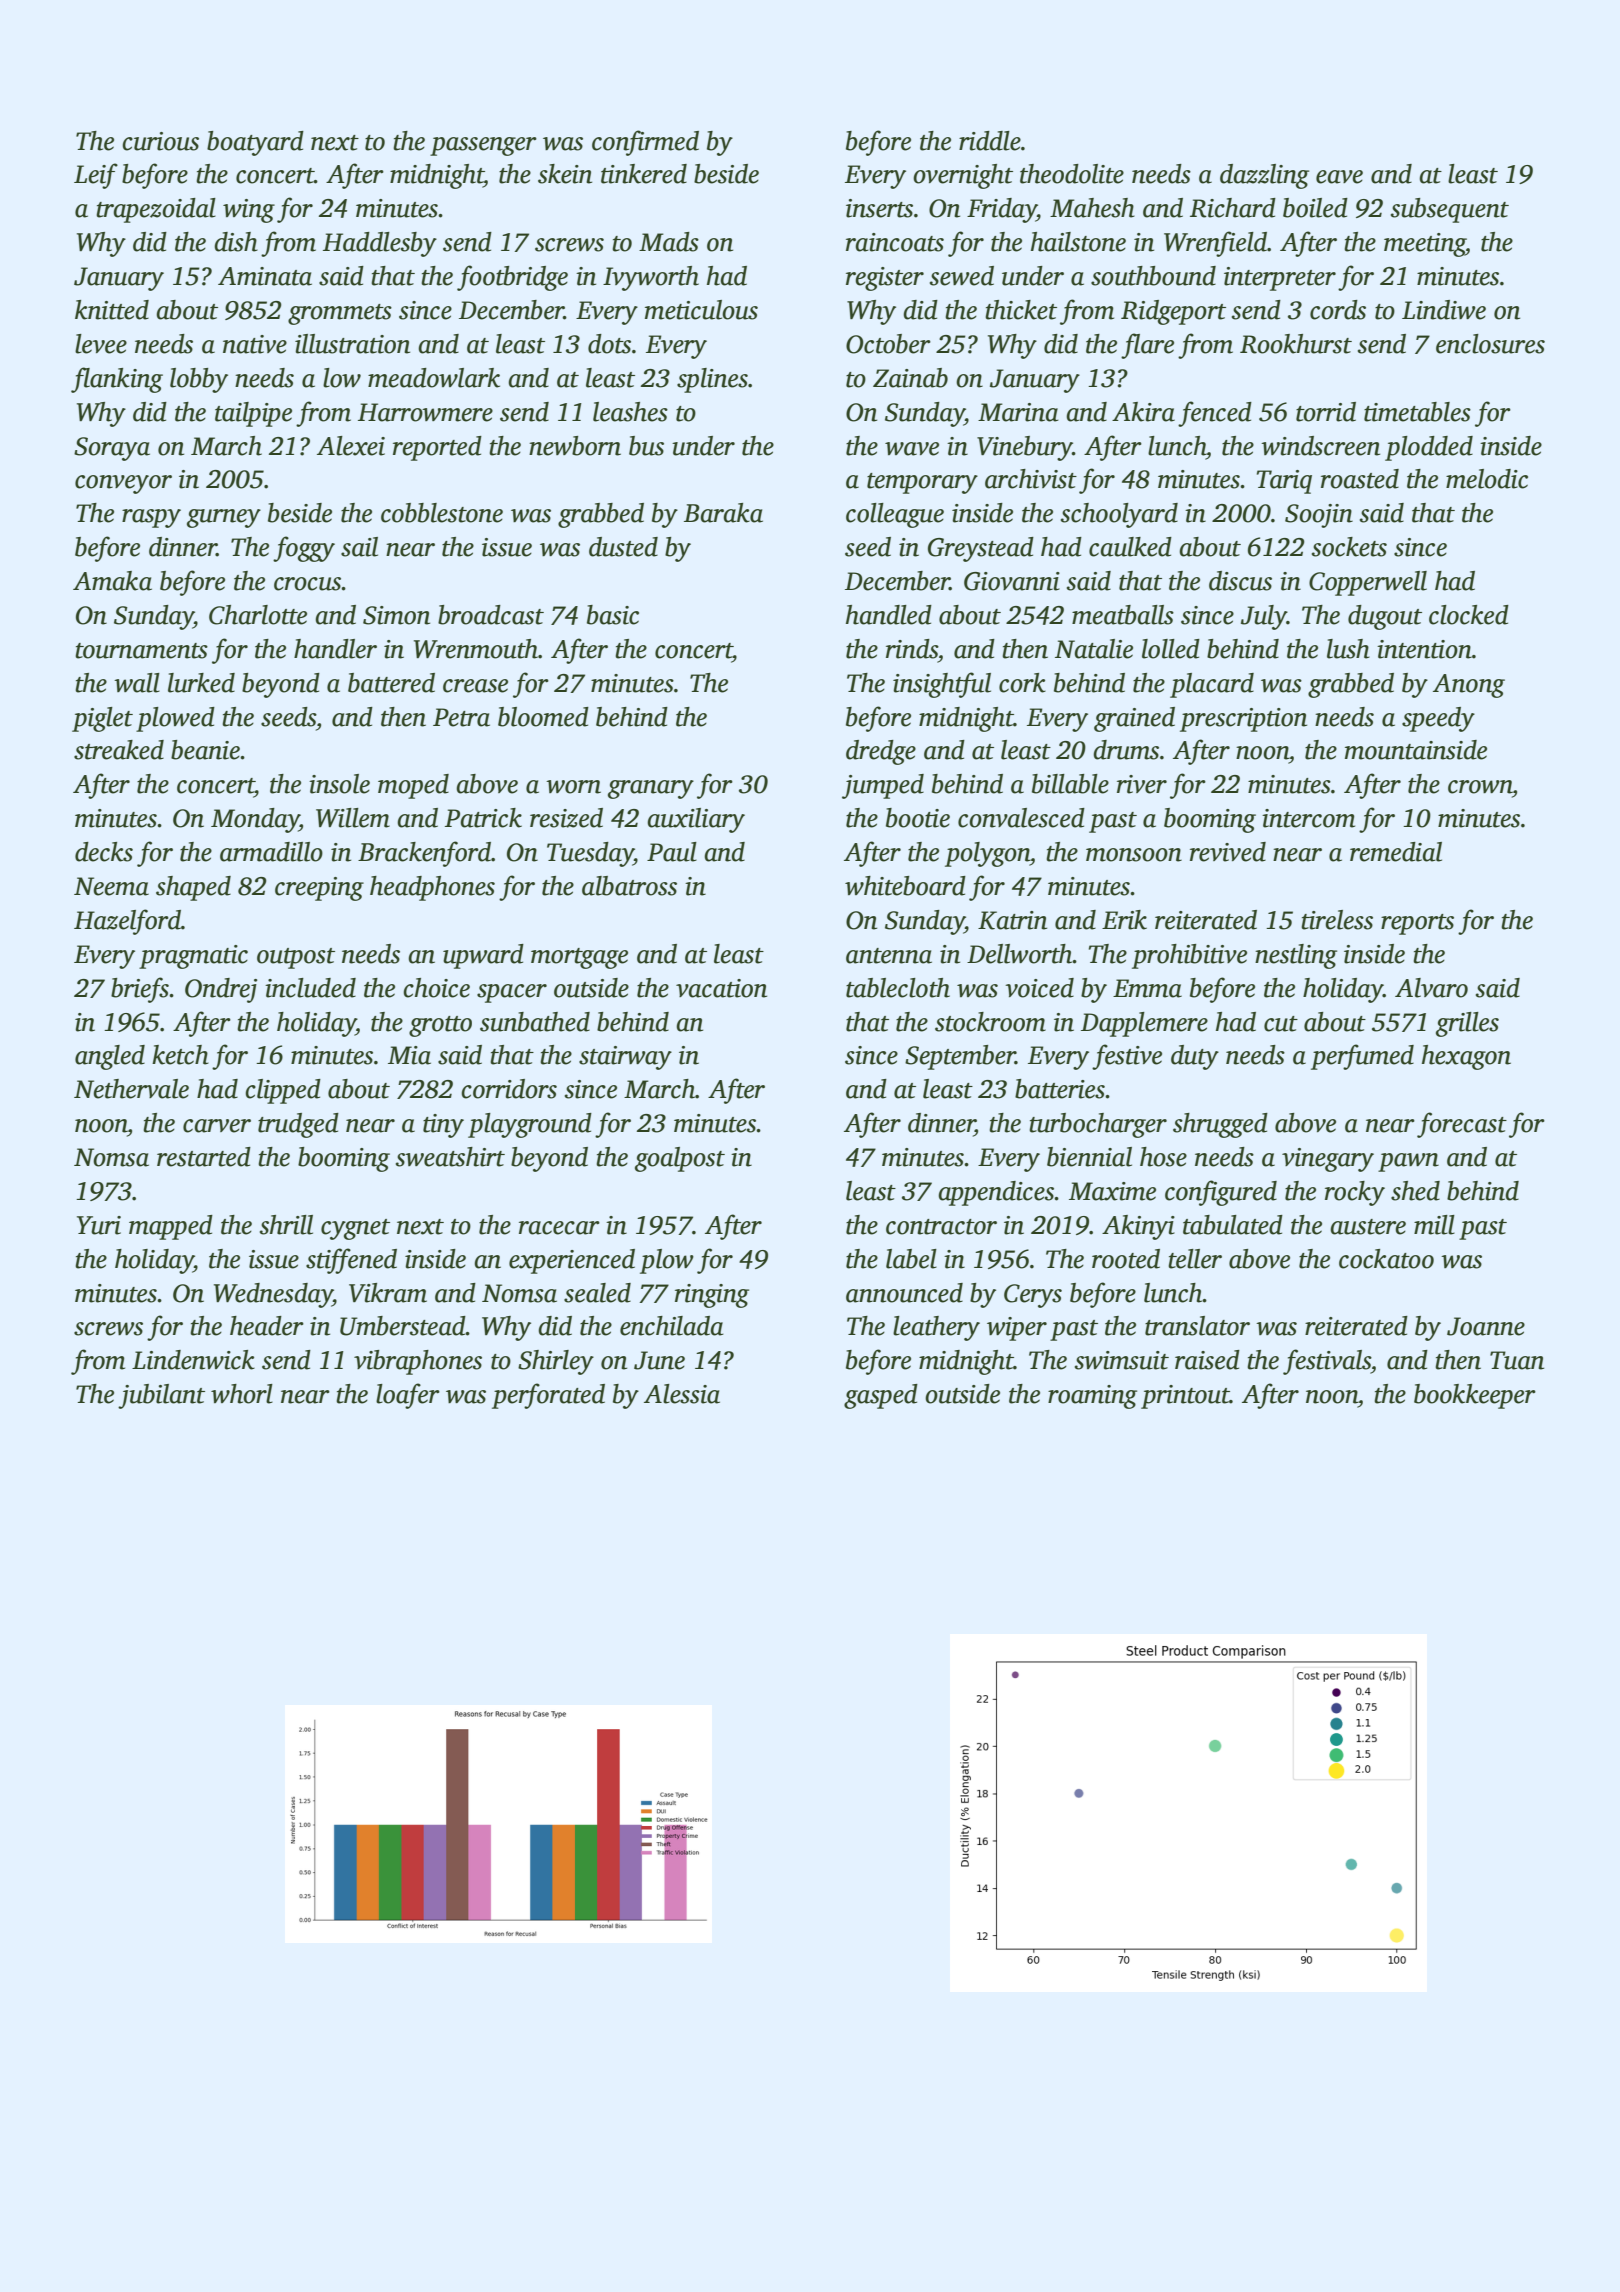 This screenshot has width=1620, height=2292. I want to click on river, so click(1142, 784).
